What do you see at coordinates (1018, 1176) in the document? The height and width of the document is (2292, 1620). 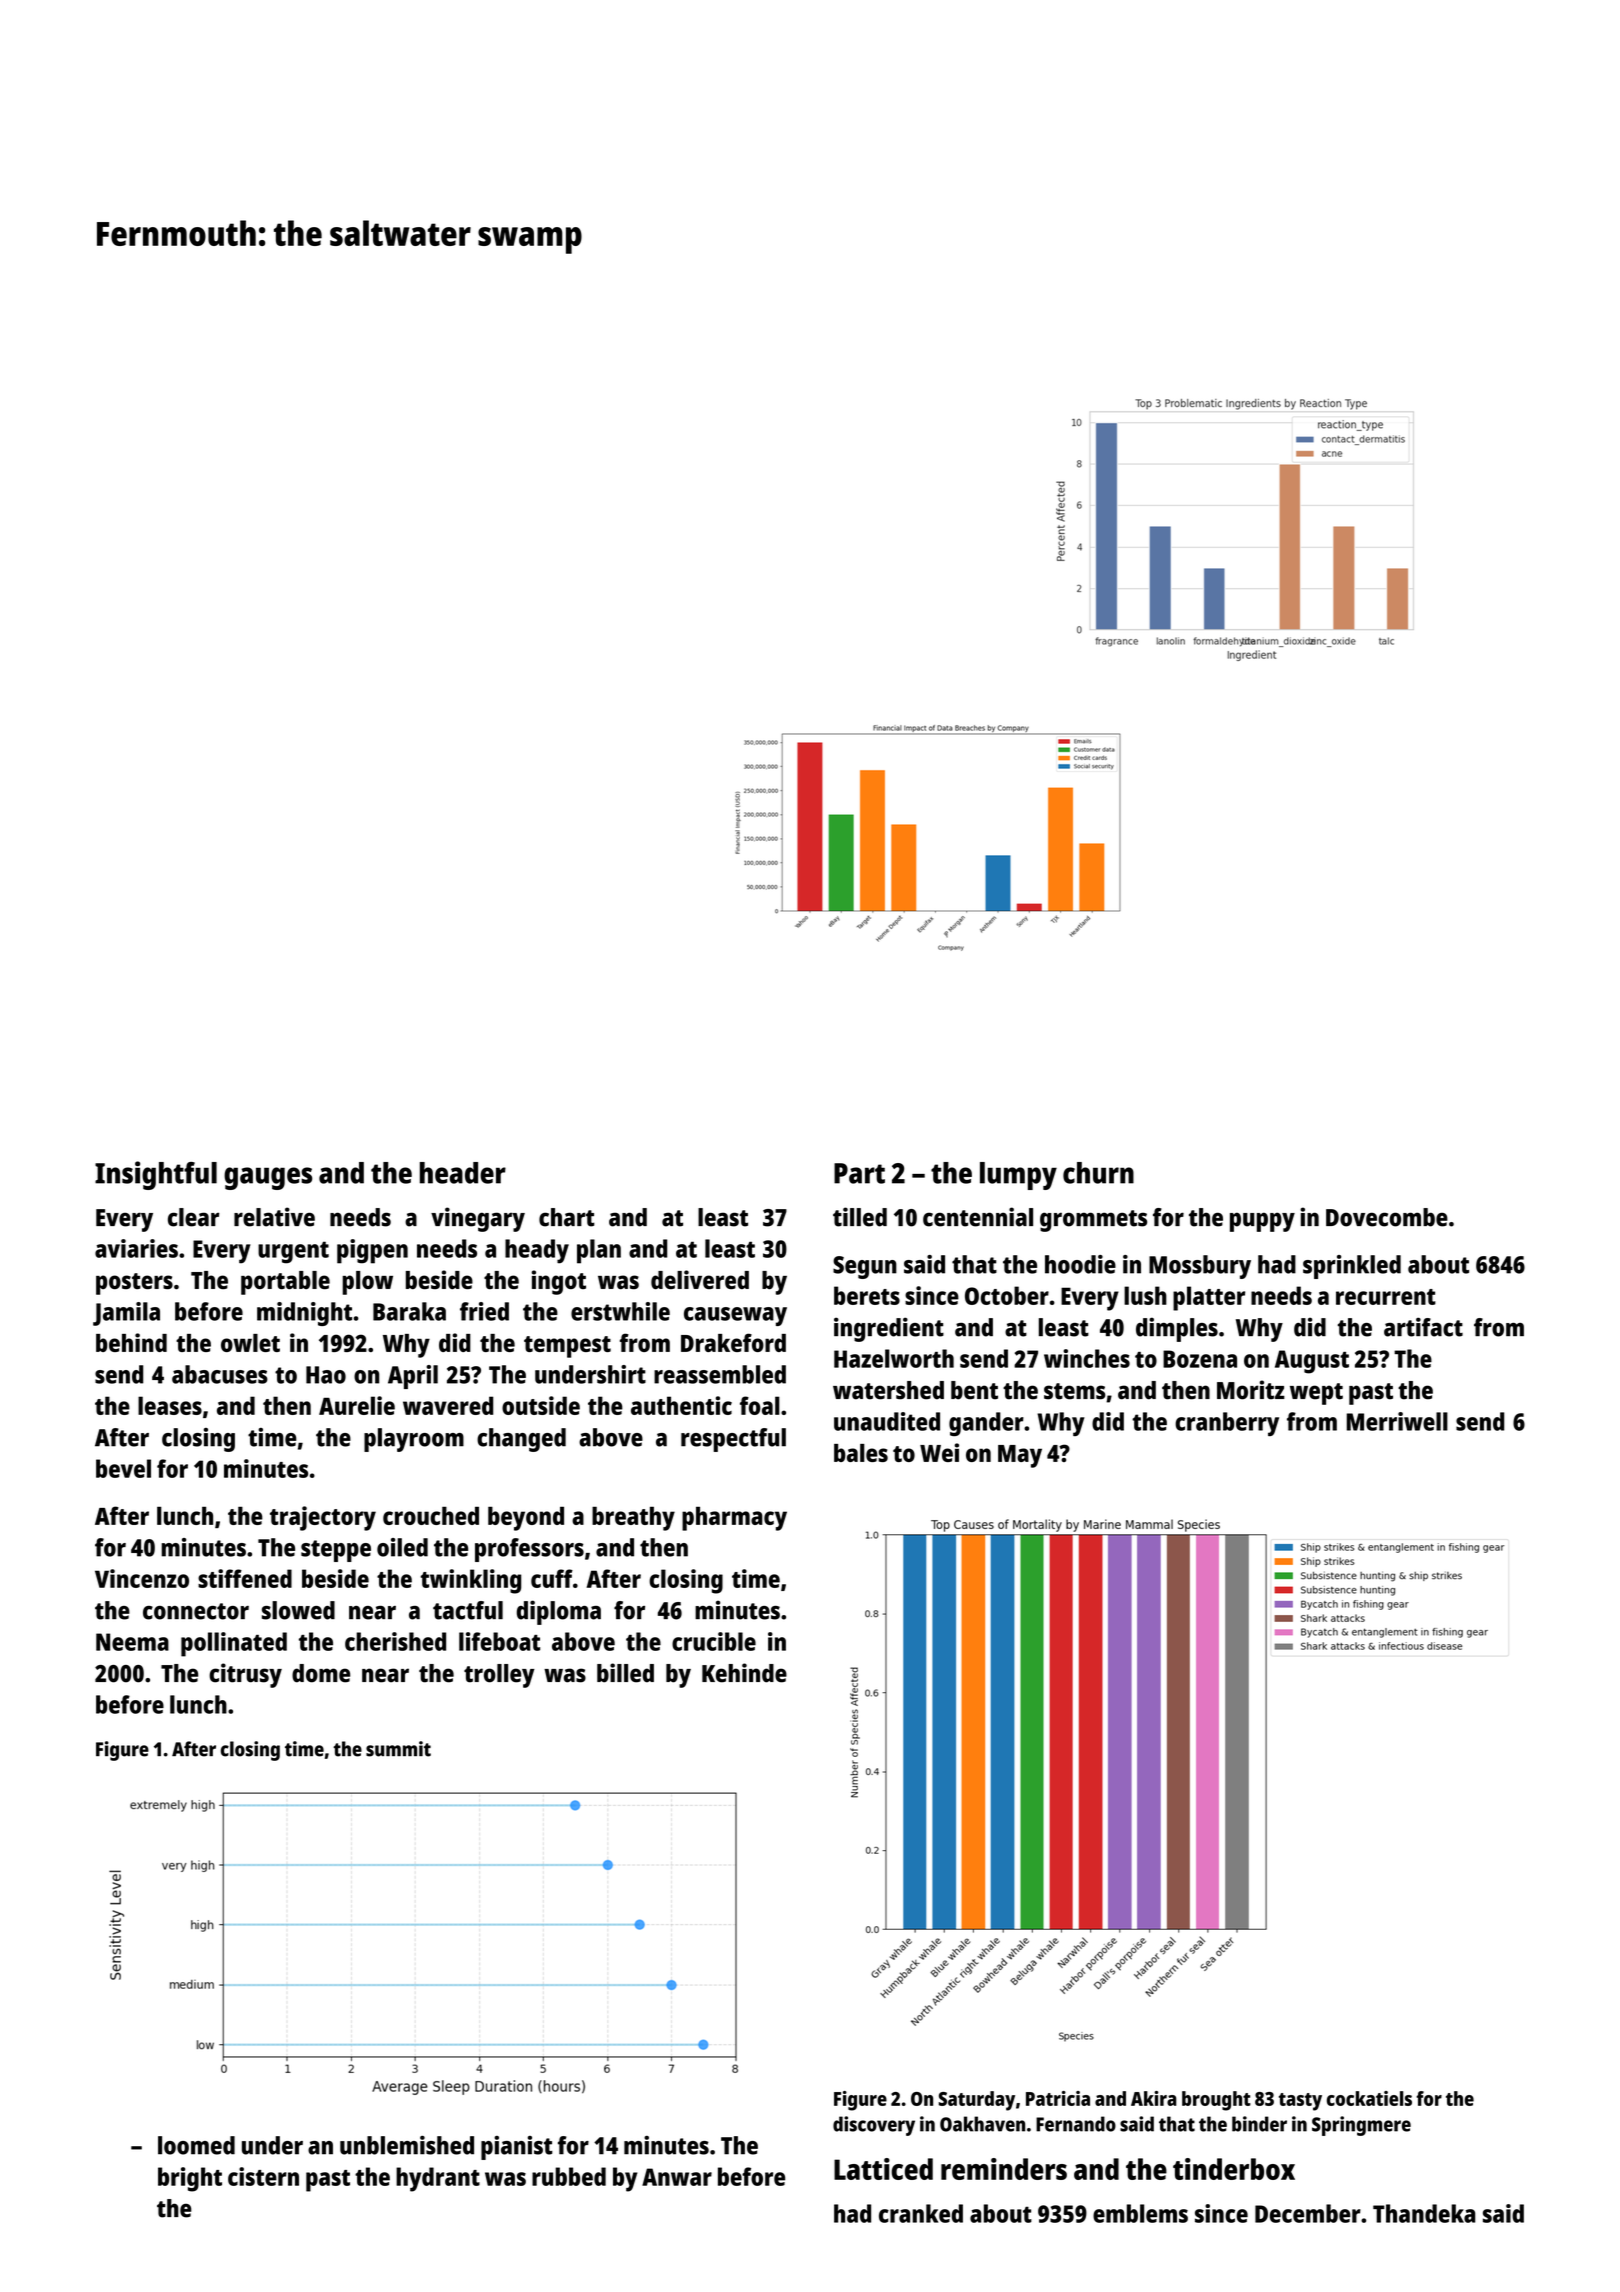 I see `lumpy` at bounding box center [1018, 1176].
